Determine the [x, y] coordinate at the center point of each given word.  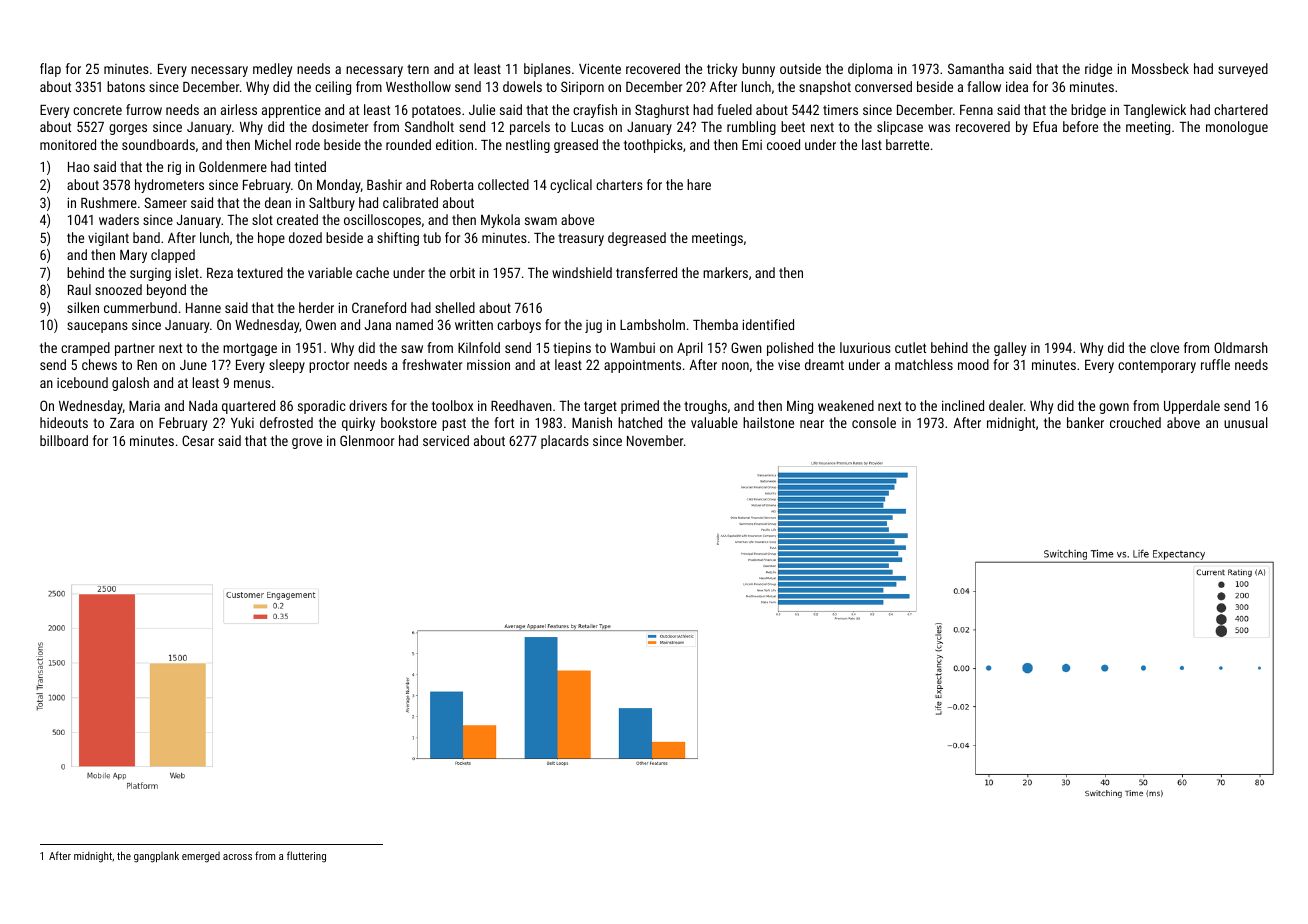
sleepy [287, 366]
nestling [528, 146]
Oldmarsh [1241, 347]
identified [768, 324]
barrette [907, 144]
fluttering [306, 857]
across [237, 857]
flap [50, 70]
